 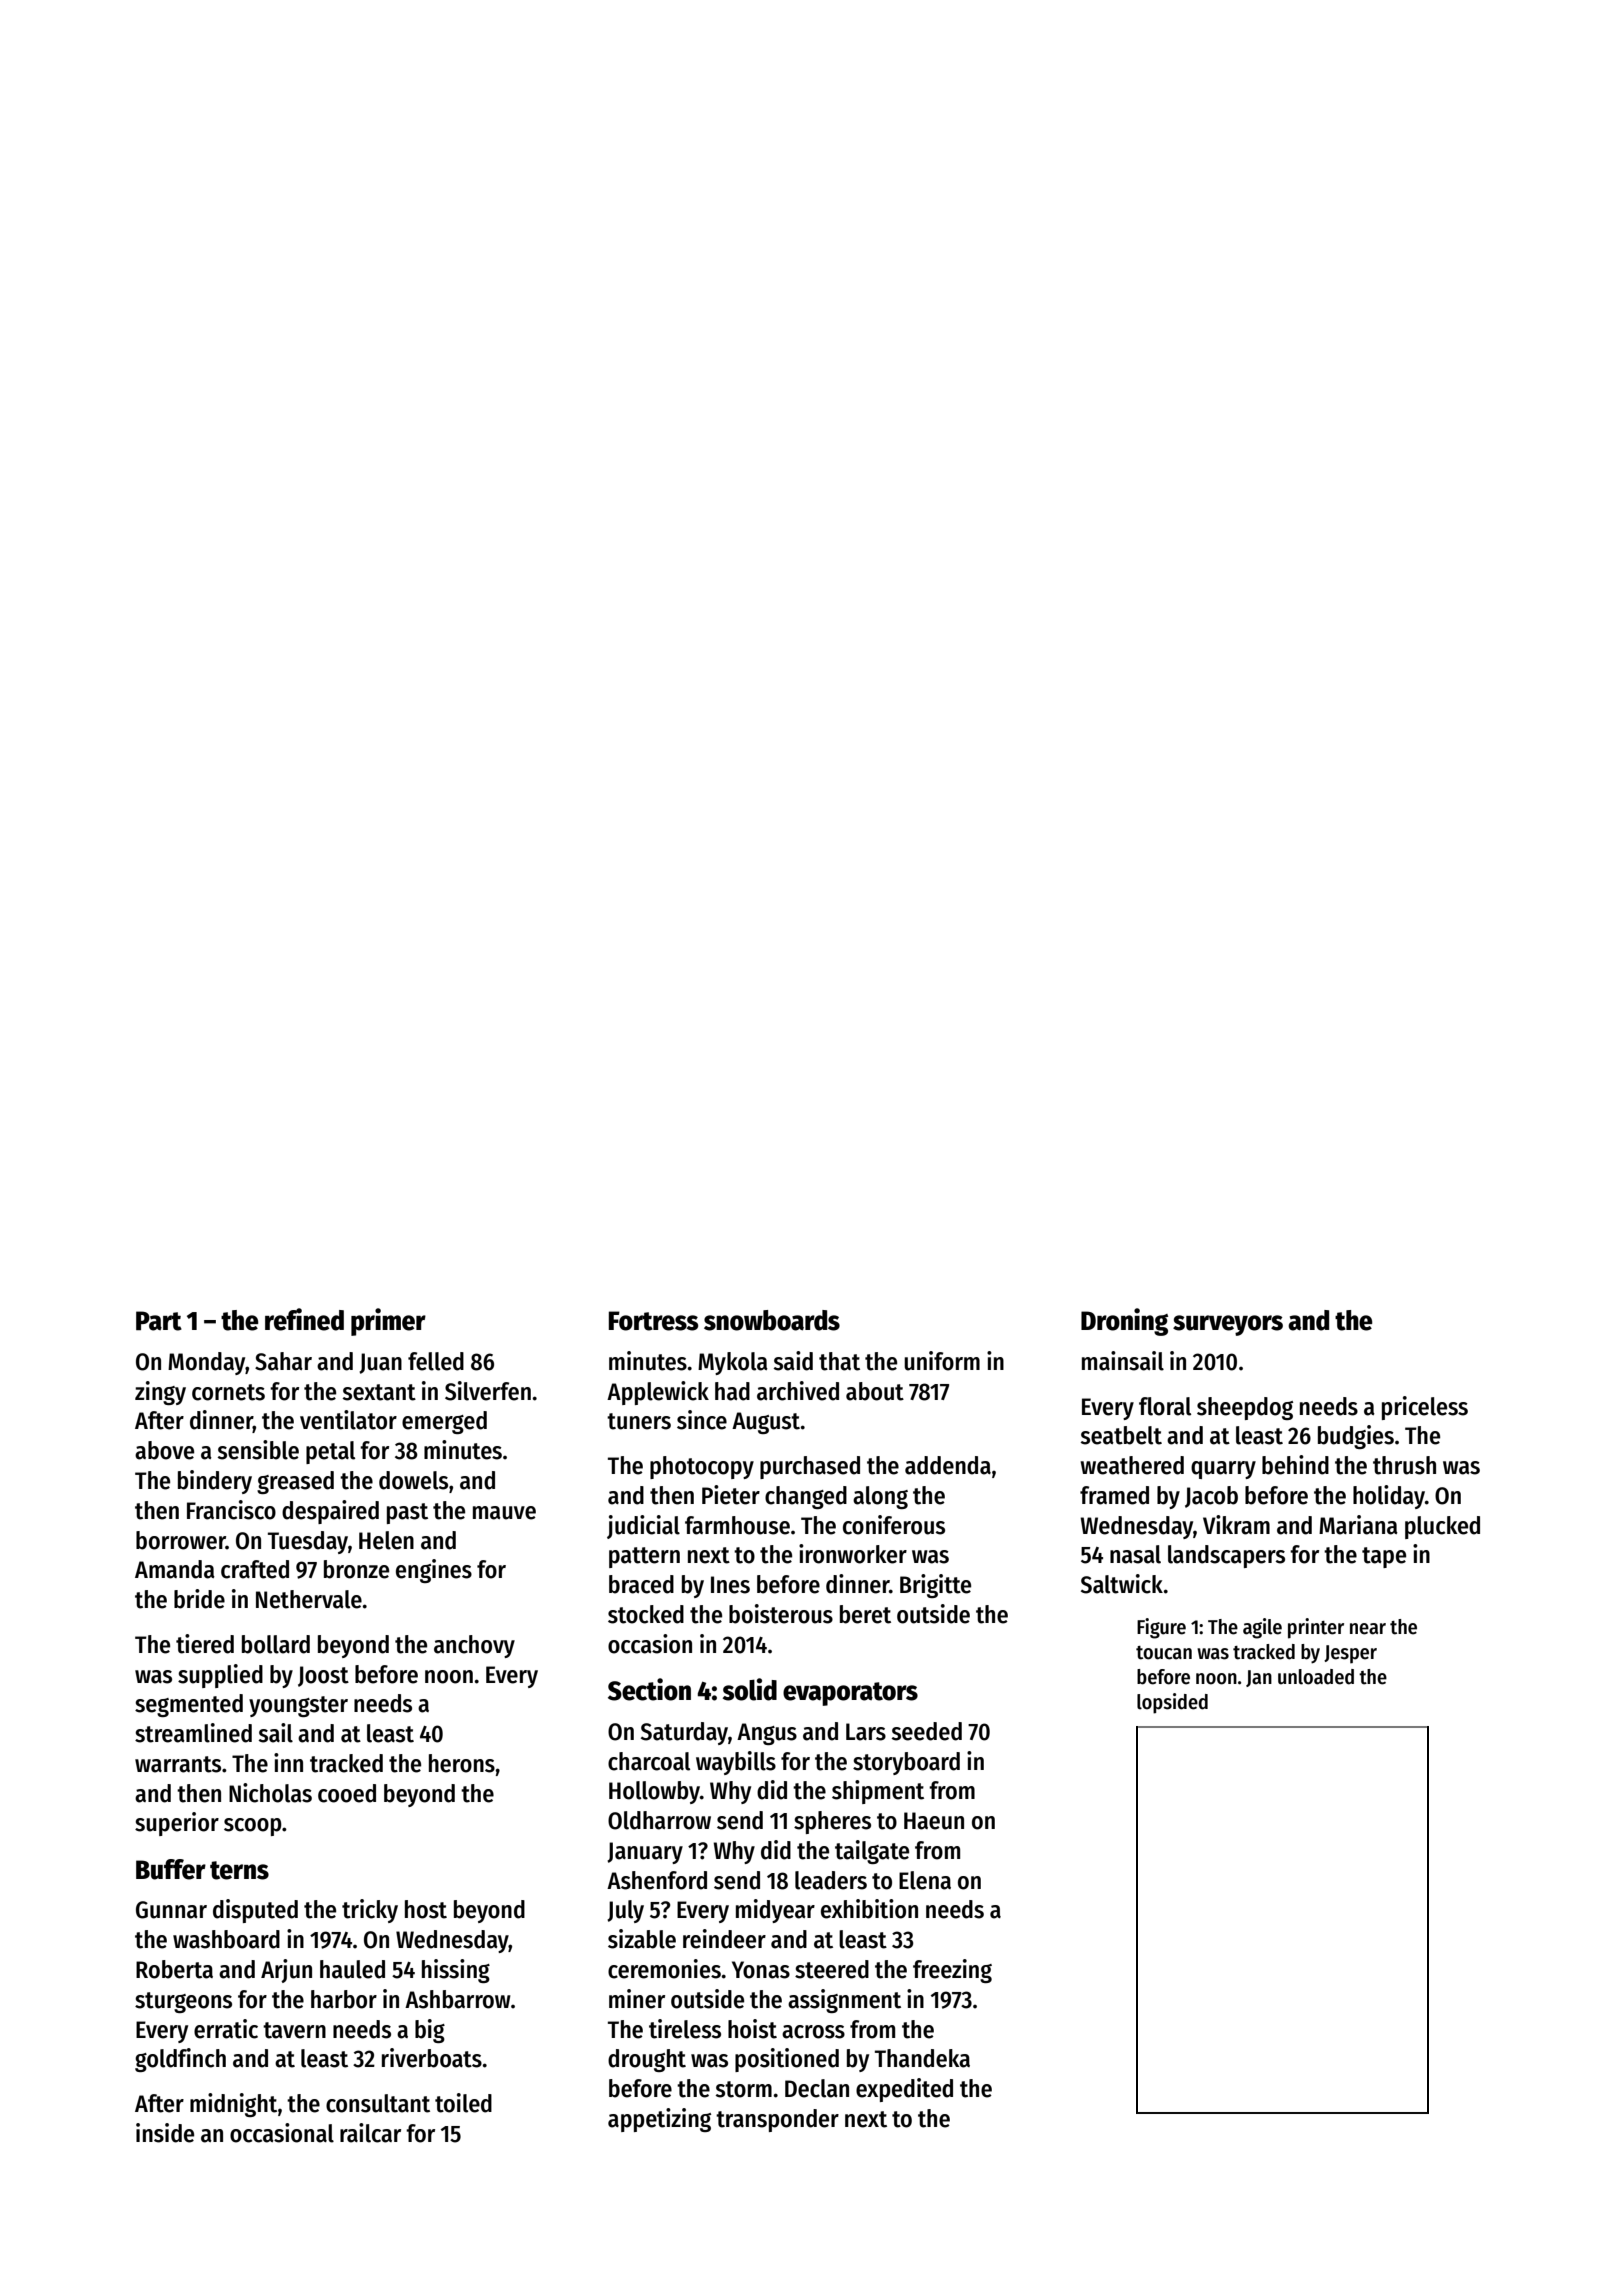 What do you see at coordinates (462, 1763) in the image?
I see `herons` at bounding box center [462, 1763].
